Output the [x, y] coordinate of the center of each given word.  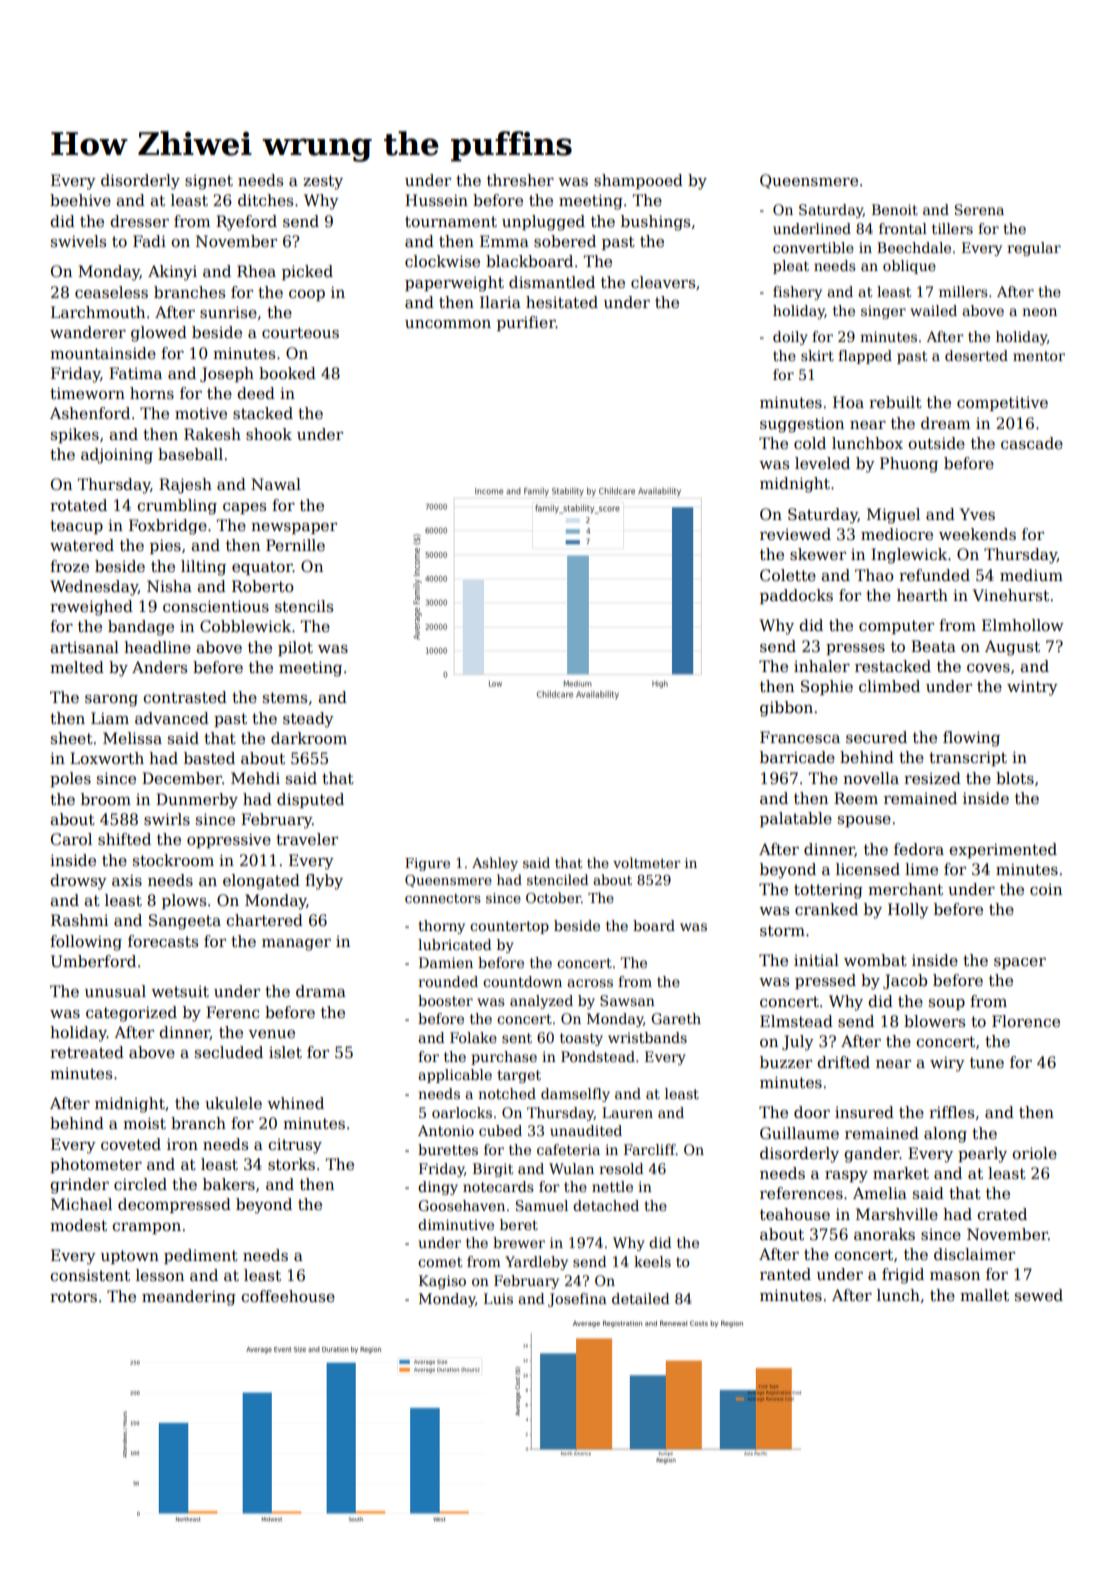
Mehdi [255, 778]
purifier [526, 323]
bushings [655, 223]
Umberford [93, 961]
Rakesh [212, 434]
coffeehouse [288, 1296]
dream [945, 423]
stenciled [557, 879]
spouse [864, 821]
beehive [80, 200]
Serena [979, 209]
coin [1046, 889]
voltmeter [647, 862]
